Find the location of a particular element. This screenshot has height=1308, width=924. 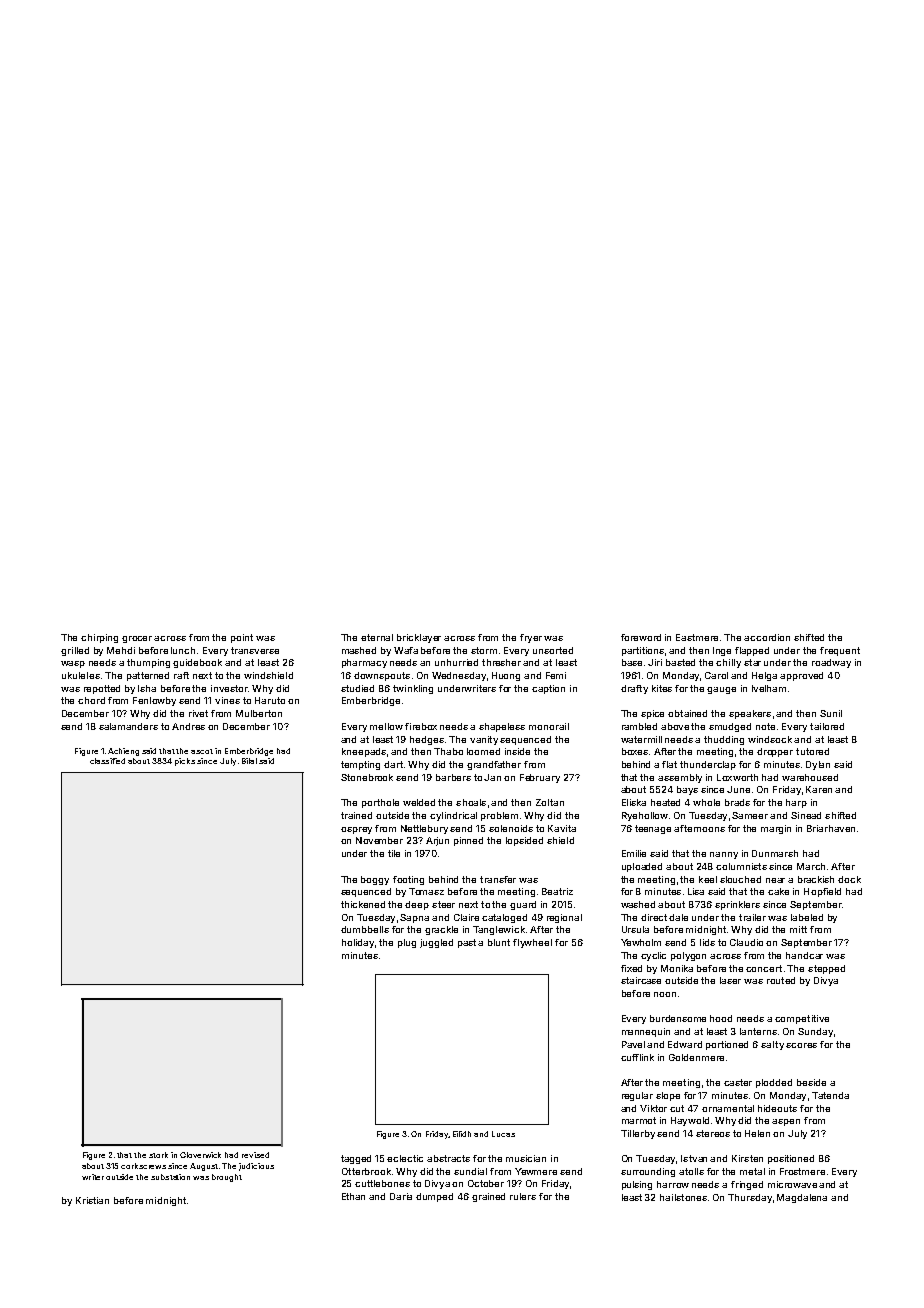

tile is located at coordinates (394, 853).
